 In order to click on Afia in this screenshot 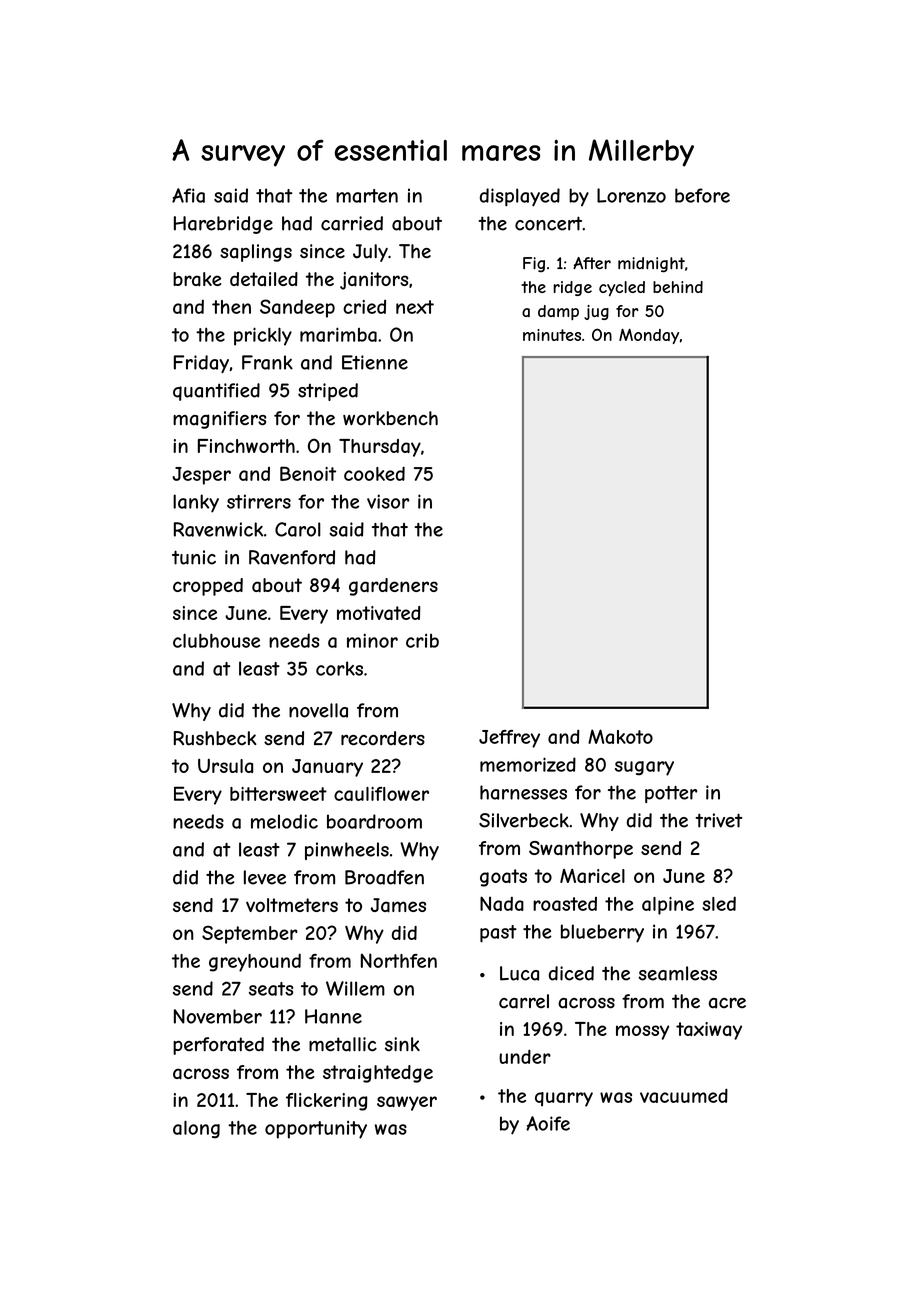, I will do `click(188, 195)`.
